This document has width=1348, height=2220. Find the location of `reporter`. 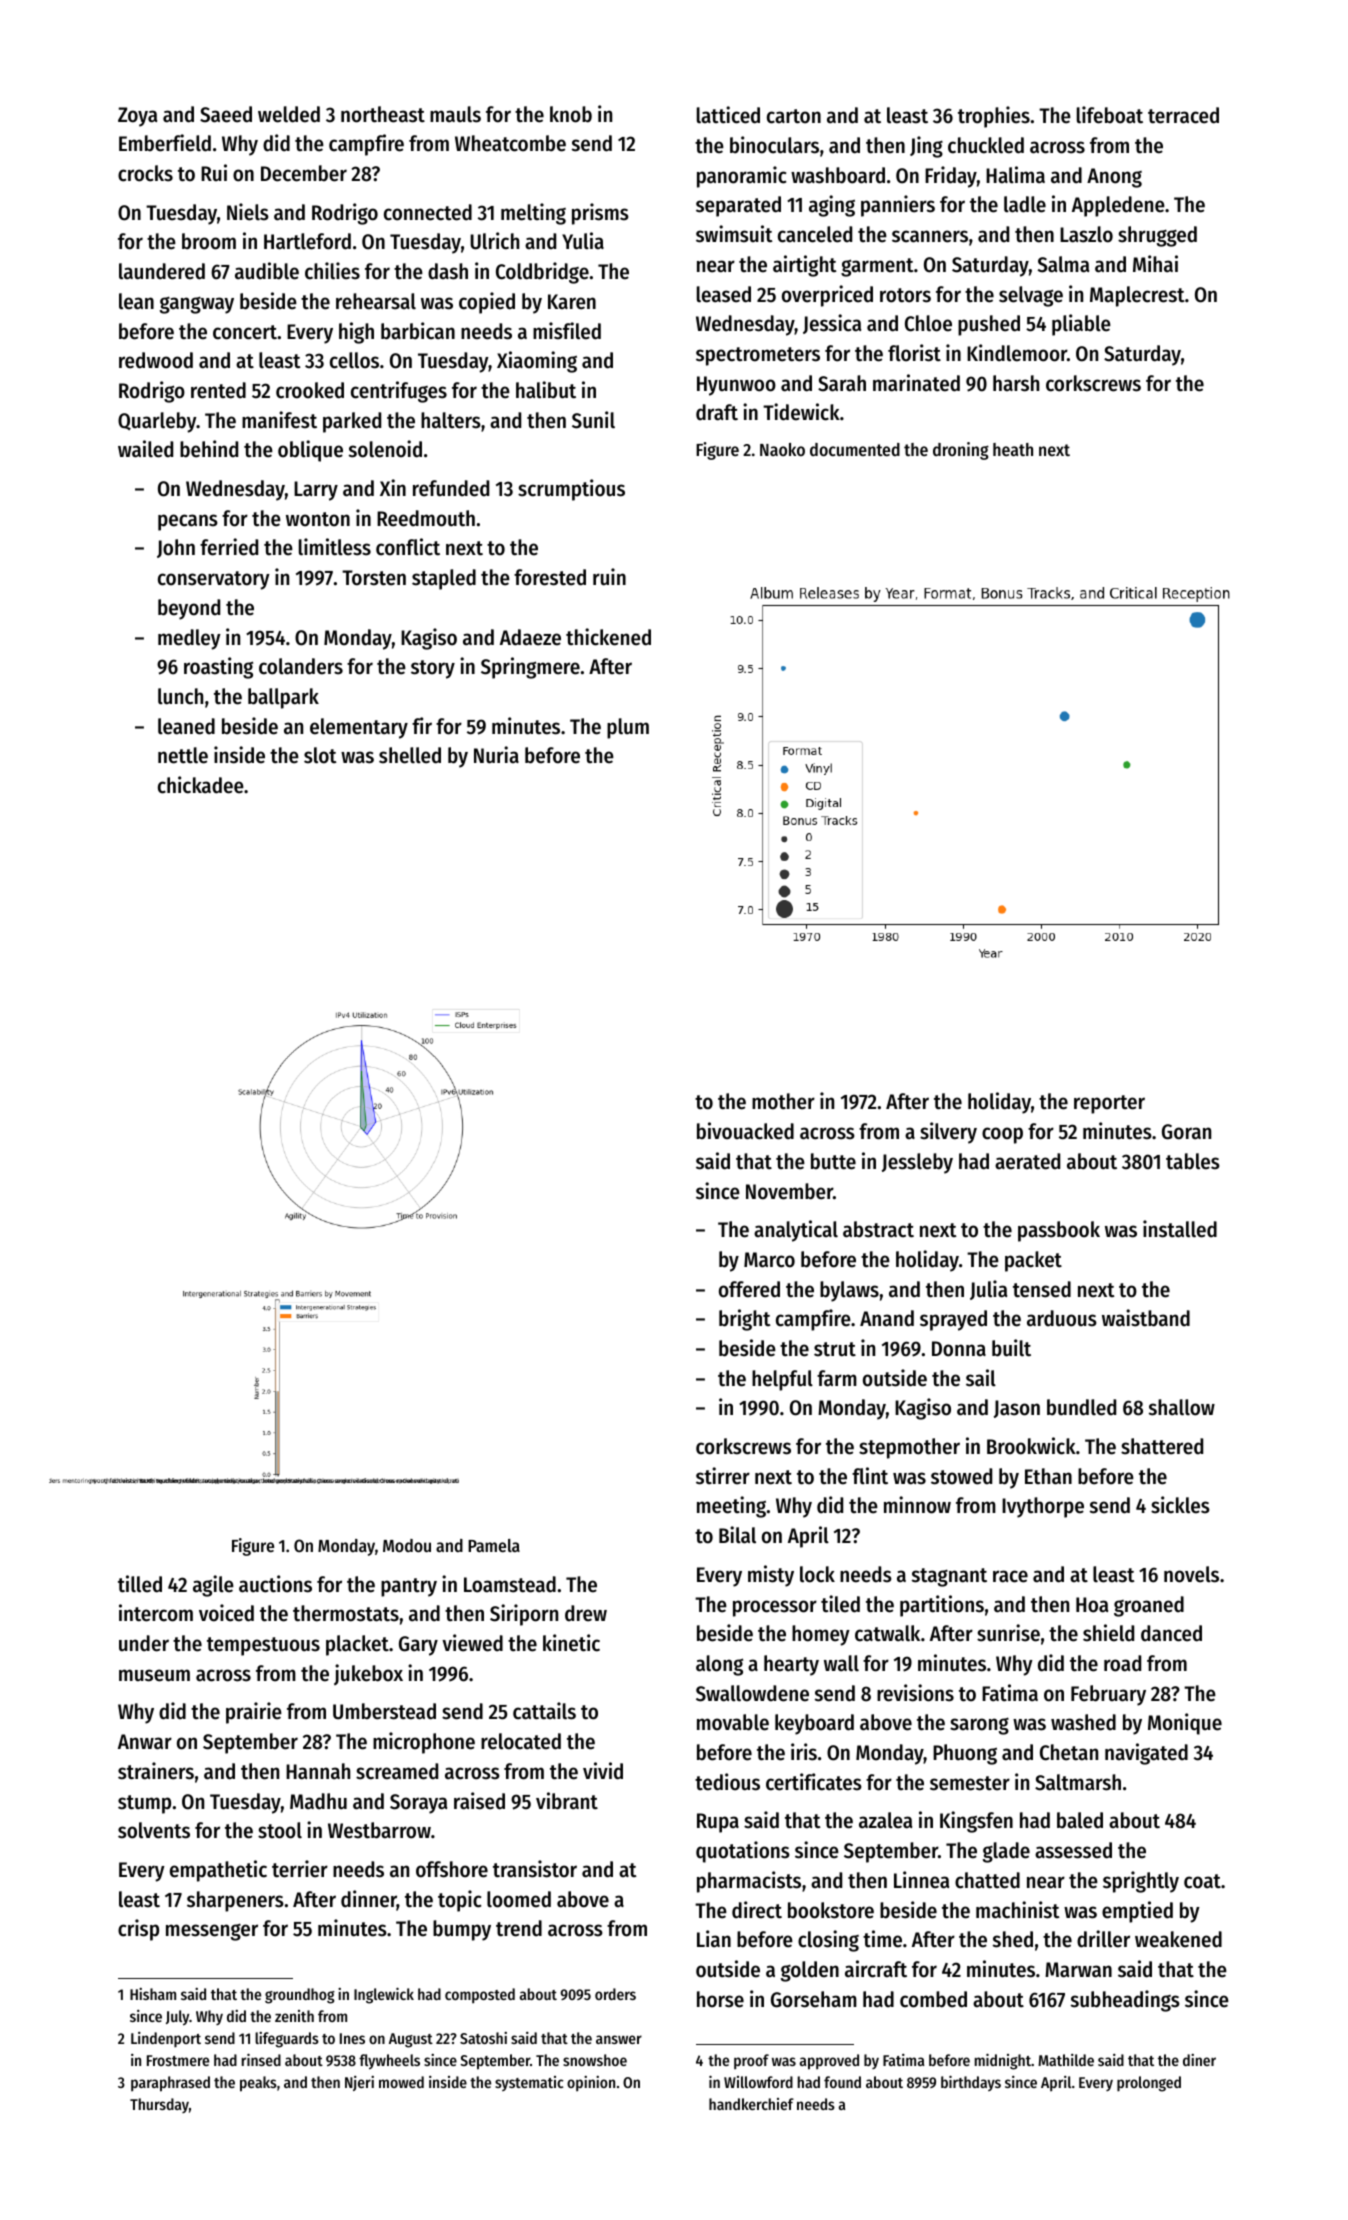

reporter is located at coordinates (1109, 1104).
